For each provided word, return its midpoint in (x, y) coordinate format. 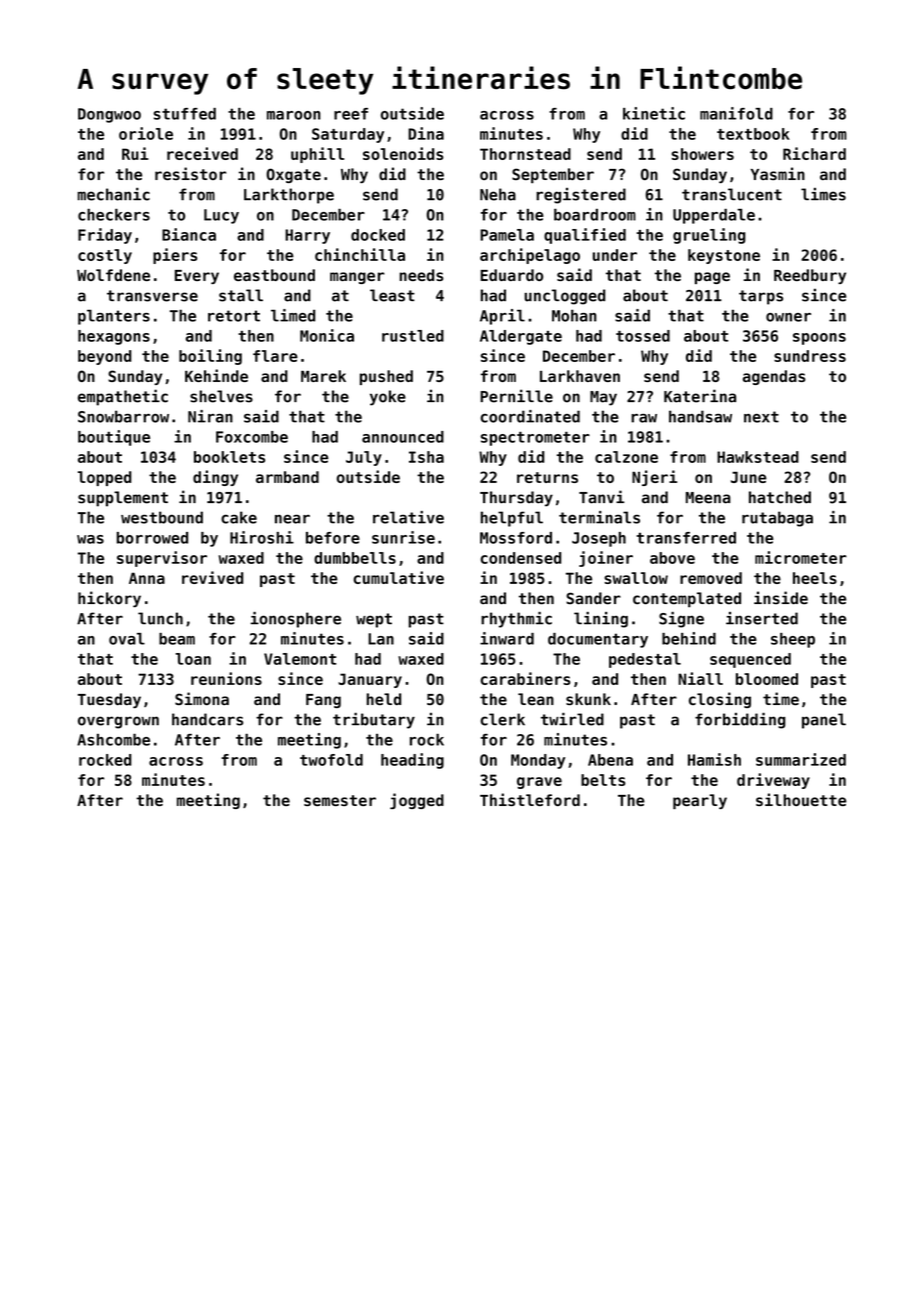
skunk (588, 699)
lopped (105, 478)
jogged (417, 801)
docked (378, 235)
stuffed (184, 114)
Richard (814, 153)
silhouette (801, 799)
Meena (708, 498)
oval (127, 639)
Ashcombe (113, 740)
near (292, 519)
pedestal (645, 660)
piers (175, 256)
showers (703, 154)
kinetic (654, 113)
